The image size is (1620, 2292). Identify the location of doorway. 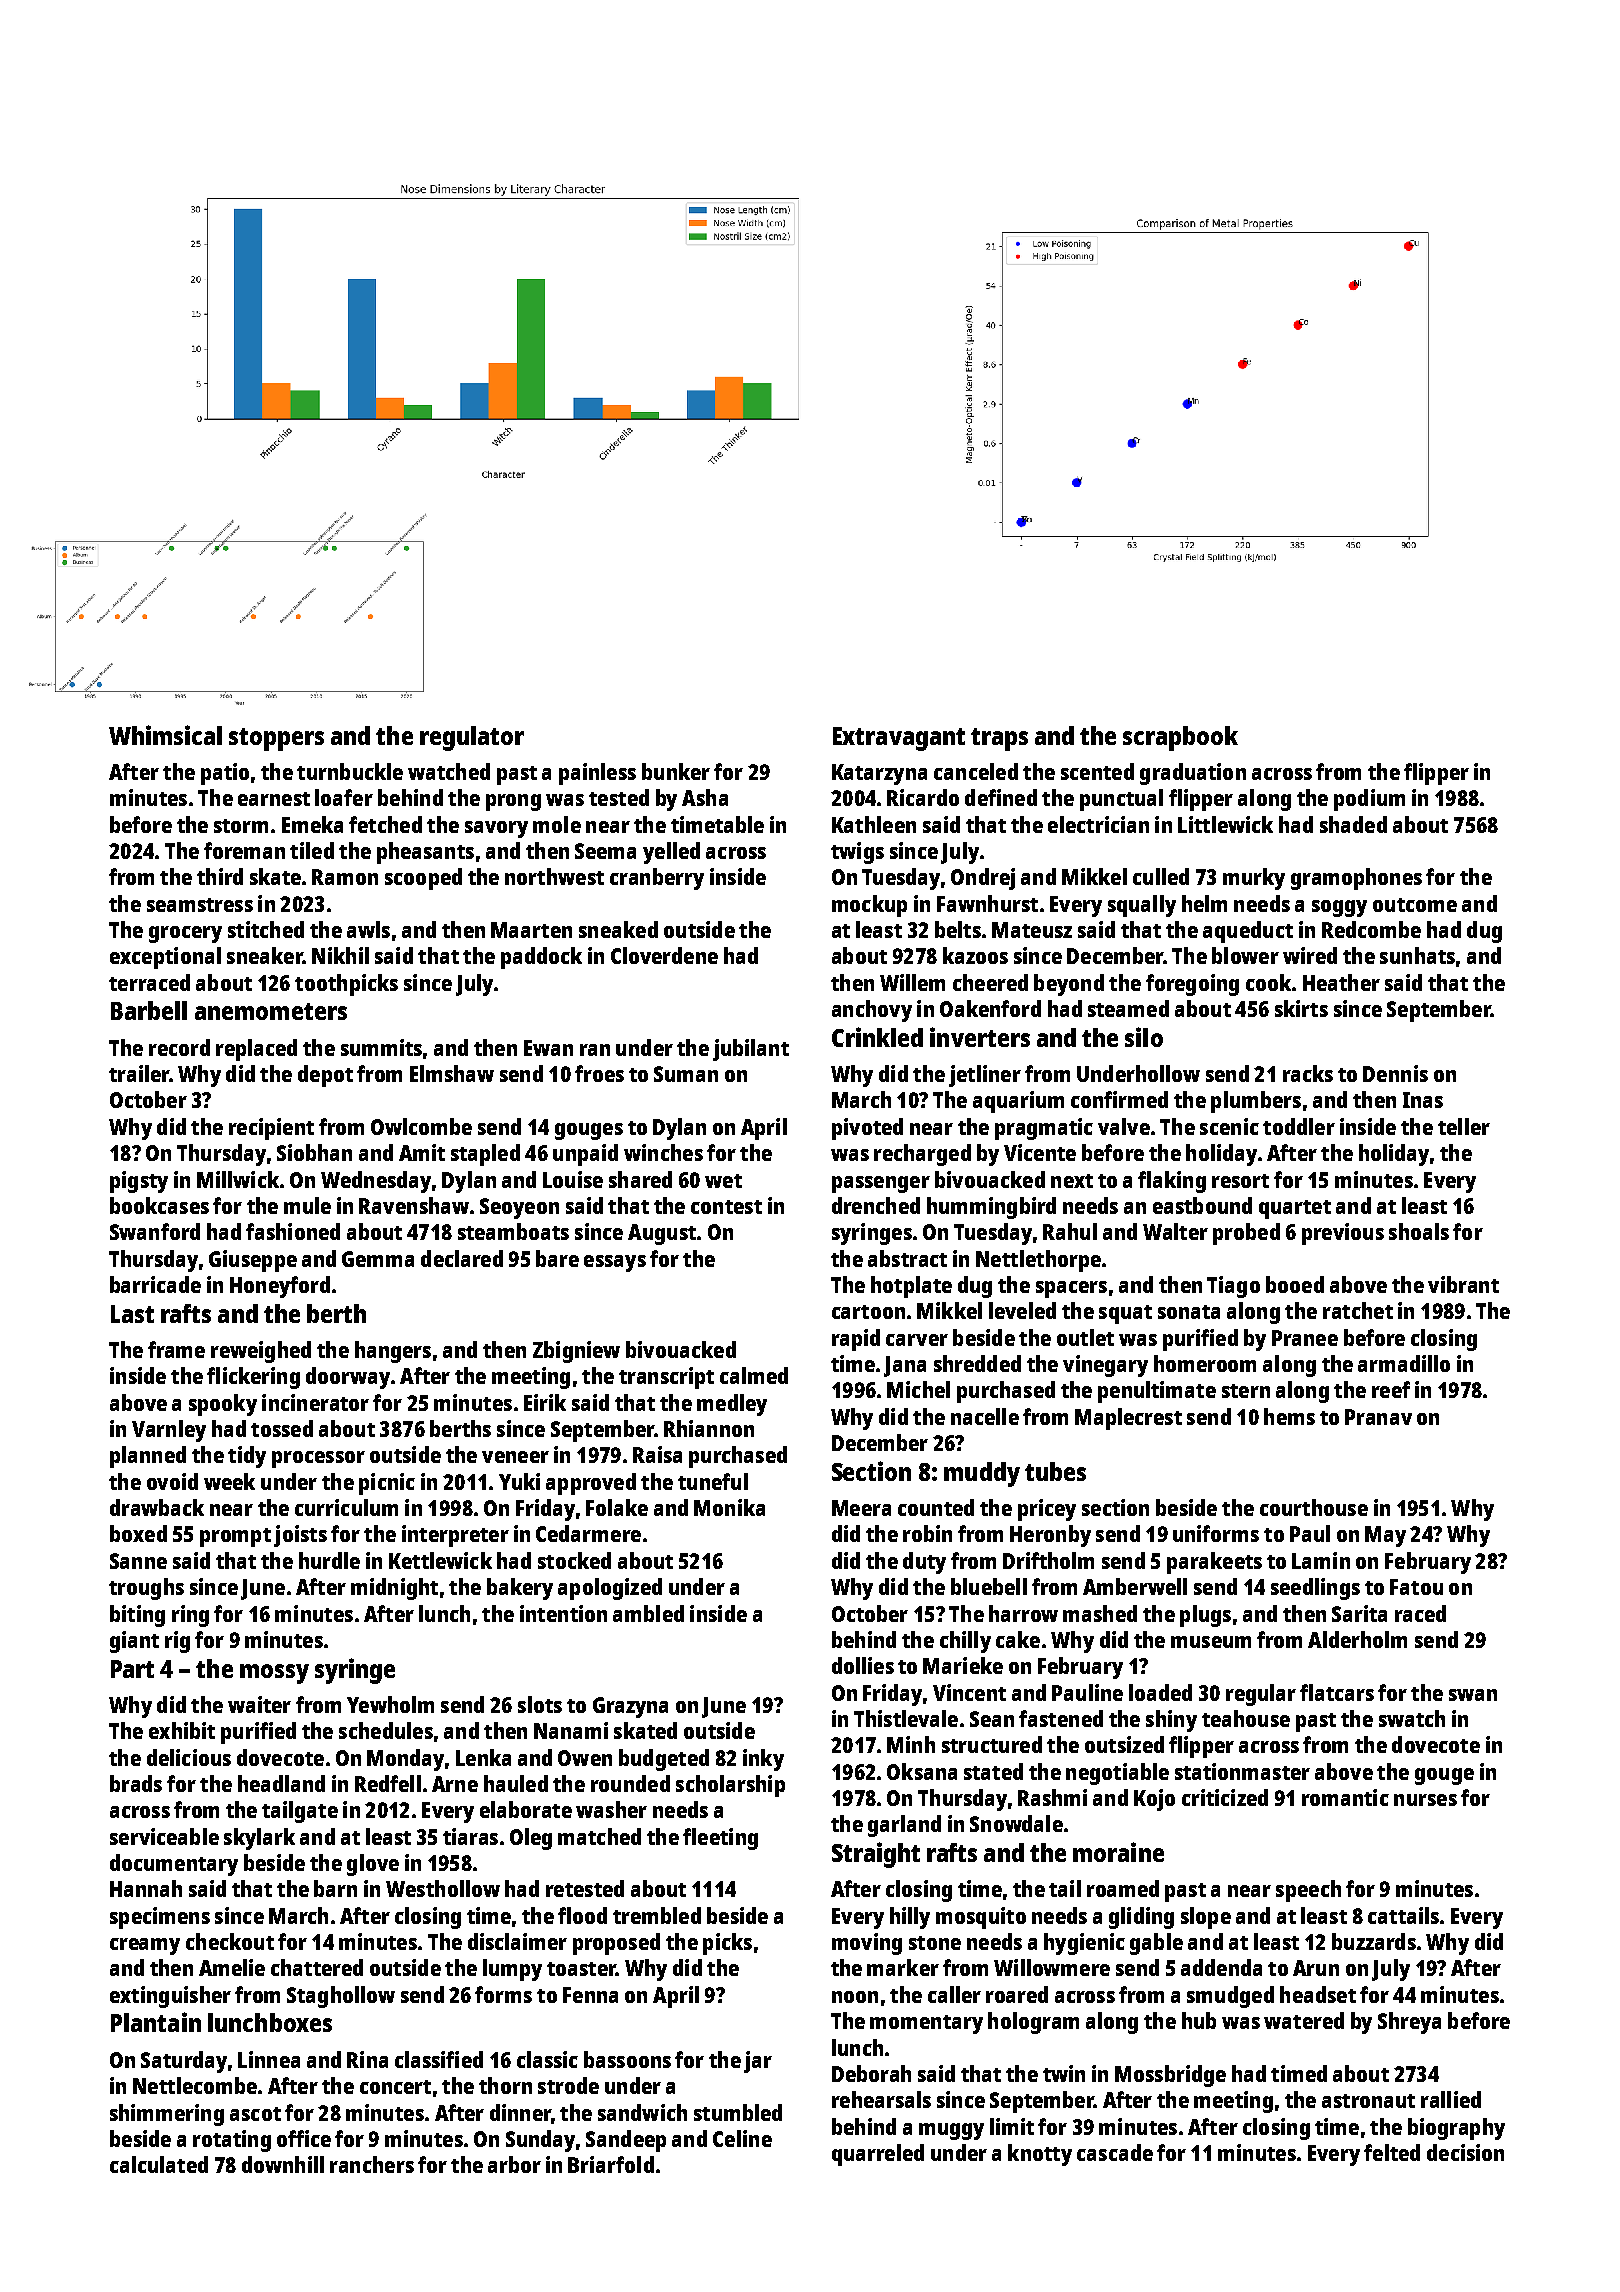
(348, 1378).
